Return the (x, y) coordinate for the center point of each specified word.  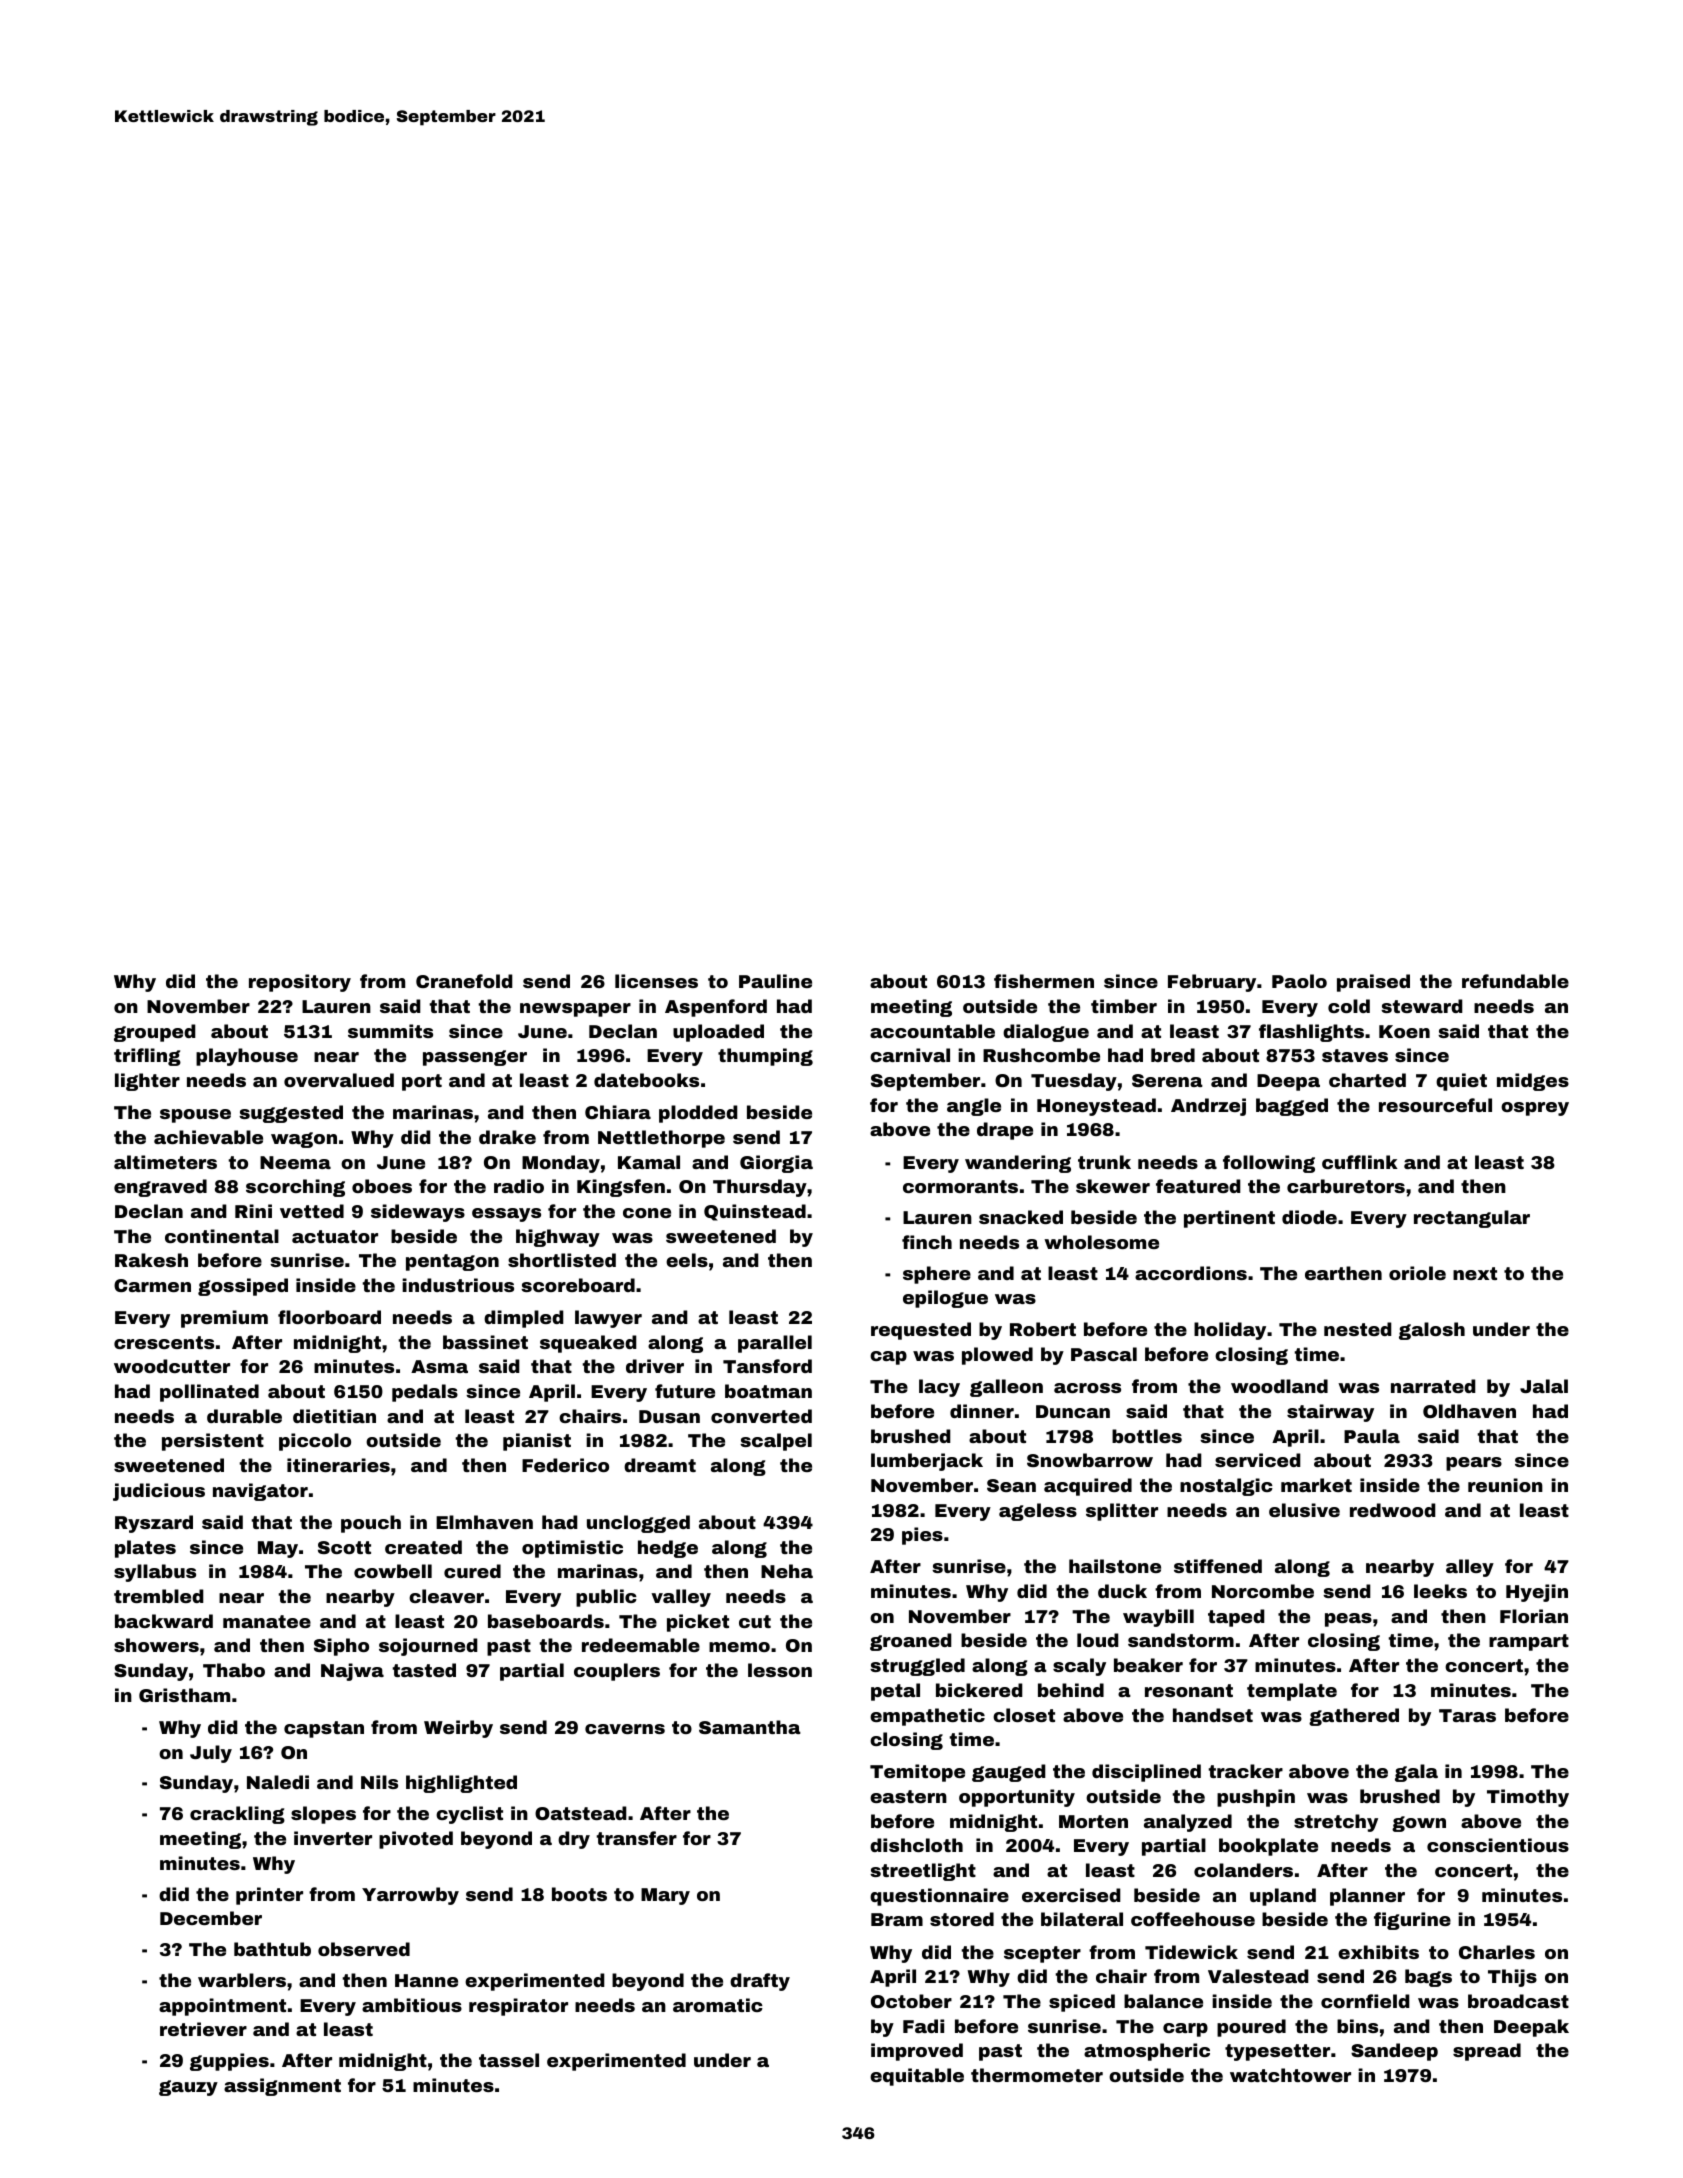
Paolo (1299, 981)
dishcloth (916, 1845)
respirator (518, 2007)
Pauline (775, 981)
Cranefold (464, 981)
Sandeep (1394, 2052)
